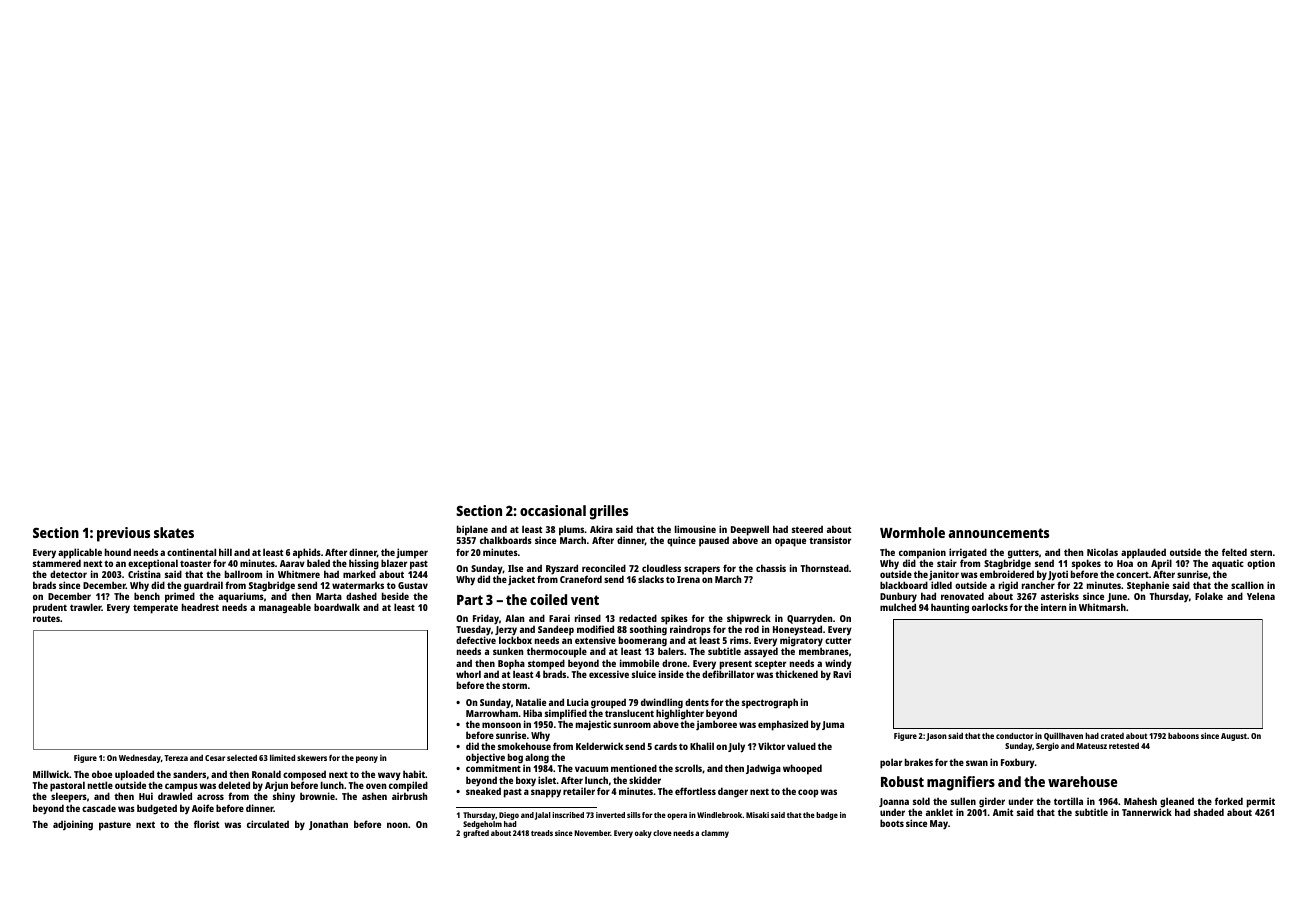 This screenshot has height=924, width=1308. Describe the element at coordinates (514, 685) in the screenshot. I see `storm` at that location.
